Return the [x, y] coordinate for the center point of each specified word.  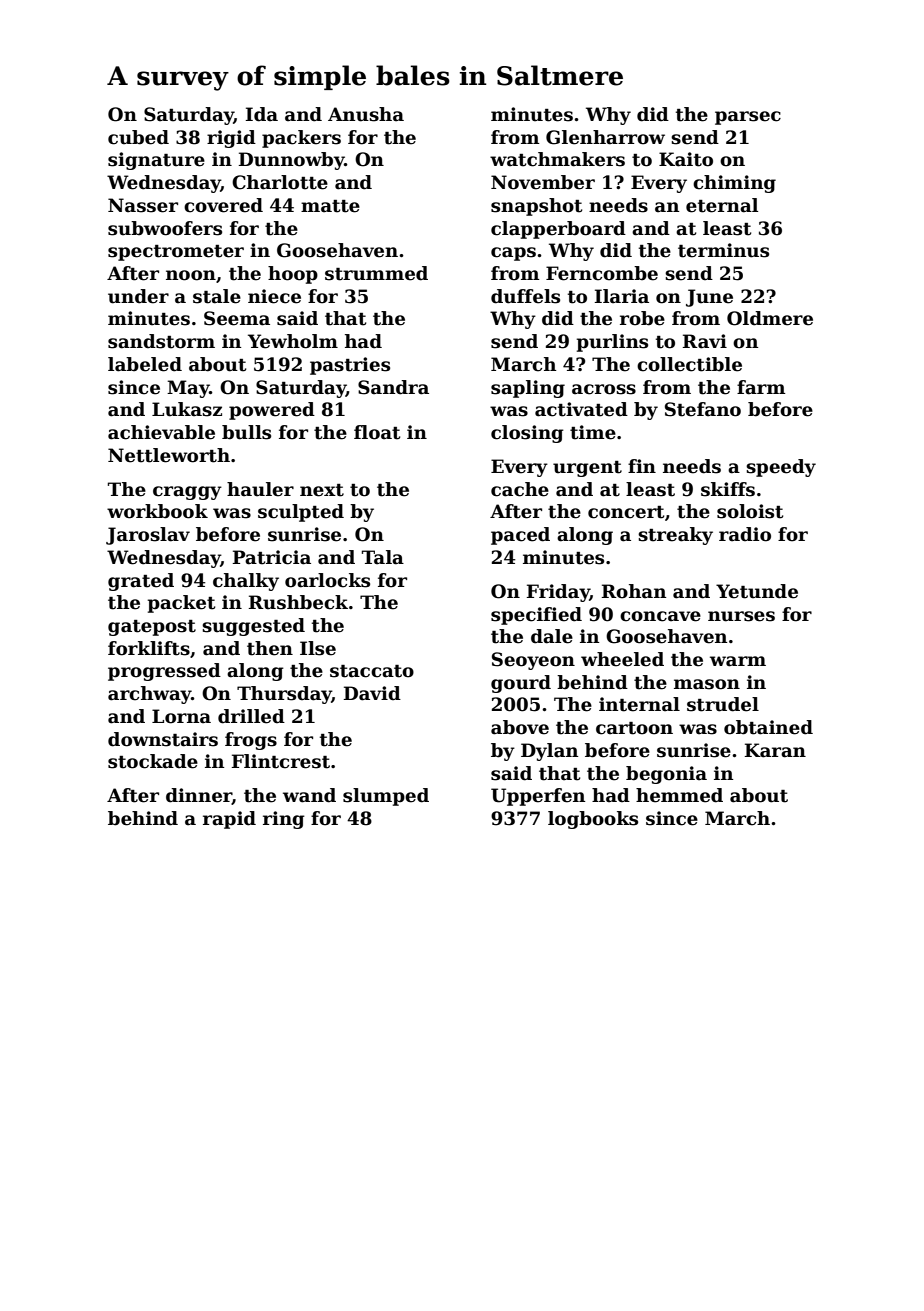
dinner [199, 796]
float [377, 432]
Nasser [143, 205]
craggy [187, 493]
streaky [675, 536]
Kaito [686, 159]
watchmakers [557, 159]
